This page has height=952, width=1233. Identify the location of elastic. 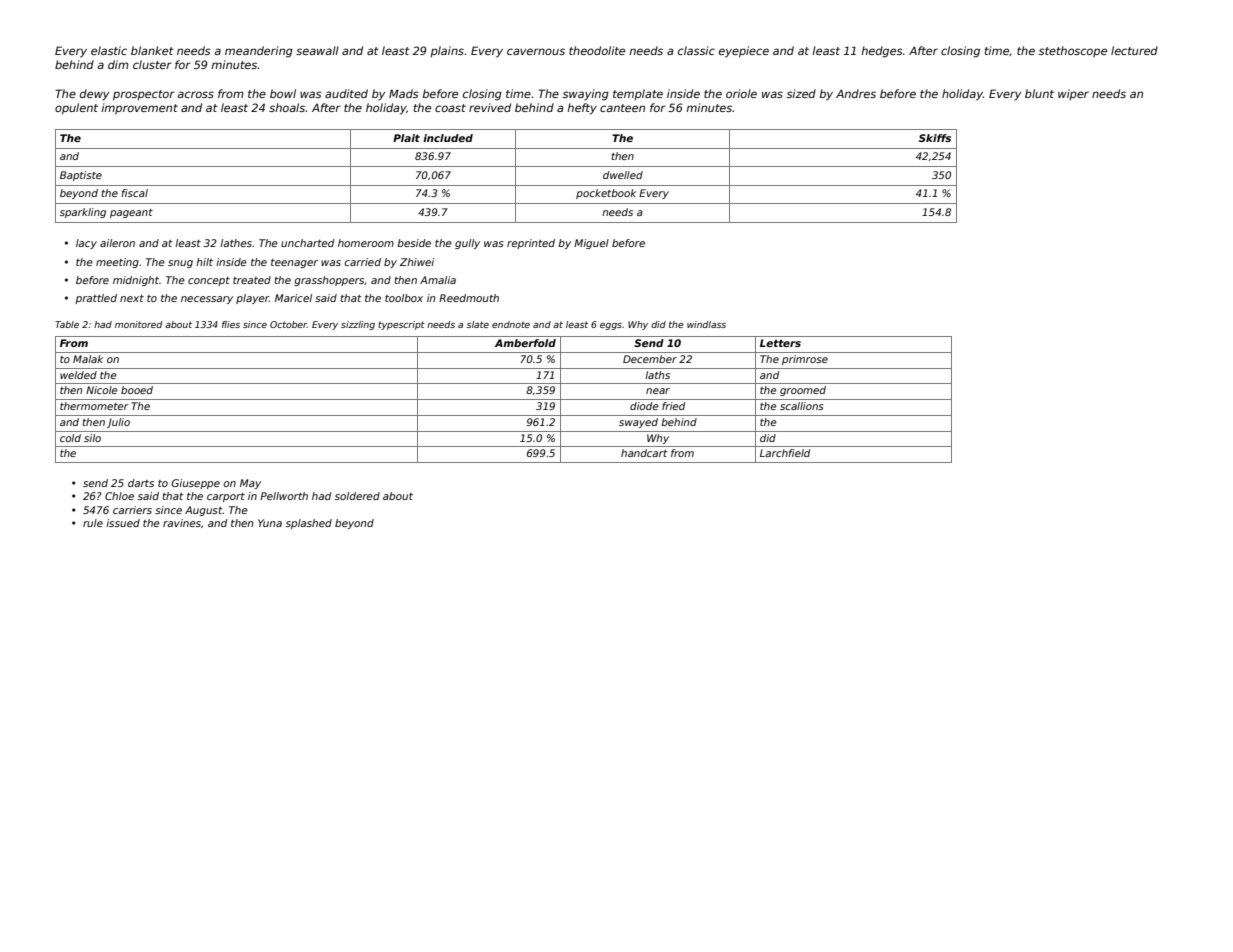
(109, 50).
